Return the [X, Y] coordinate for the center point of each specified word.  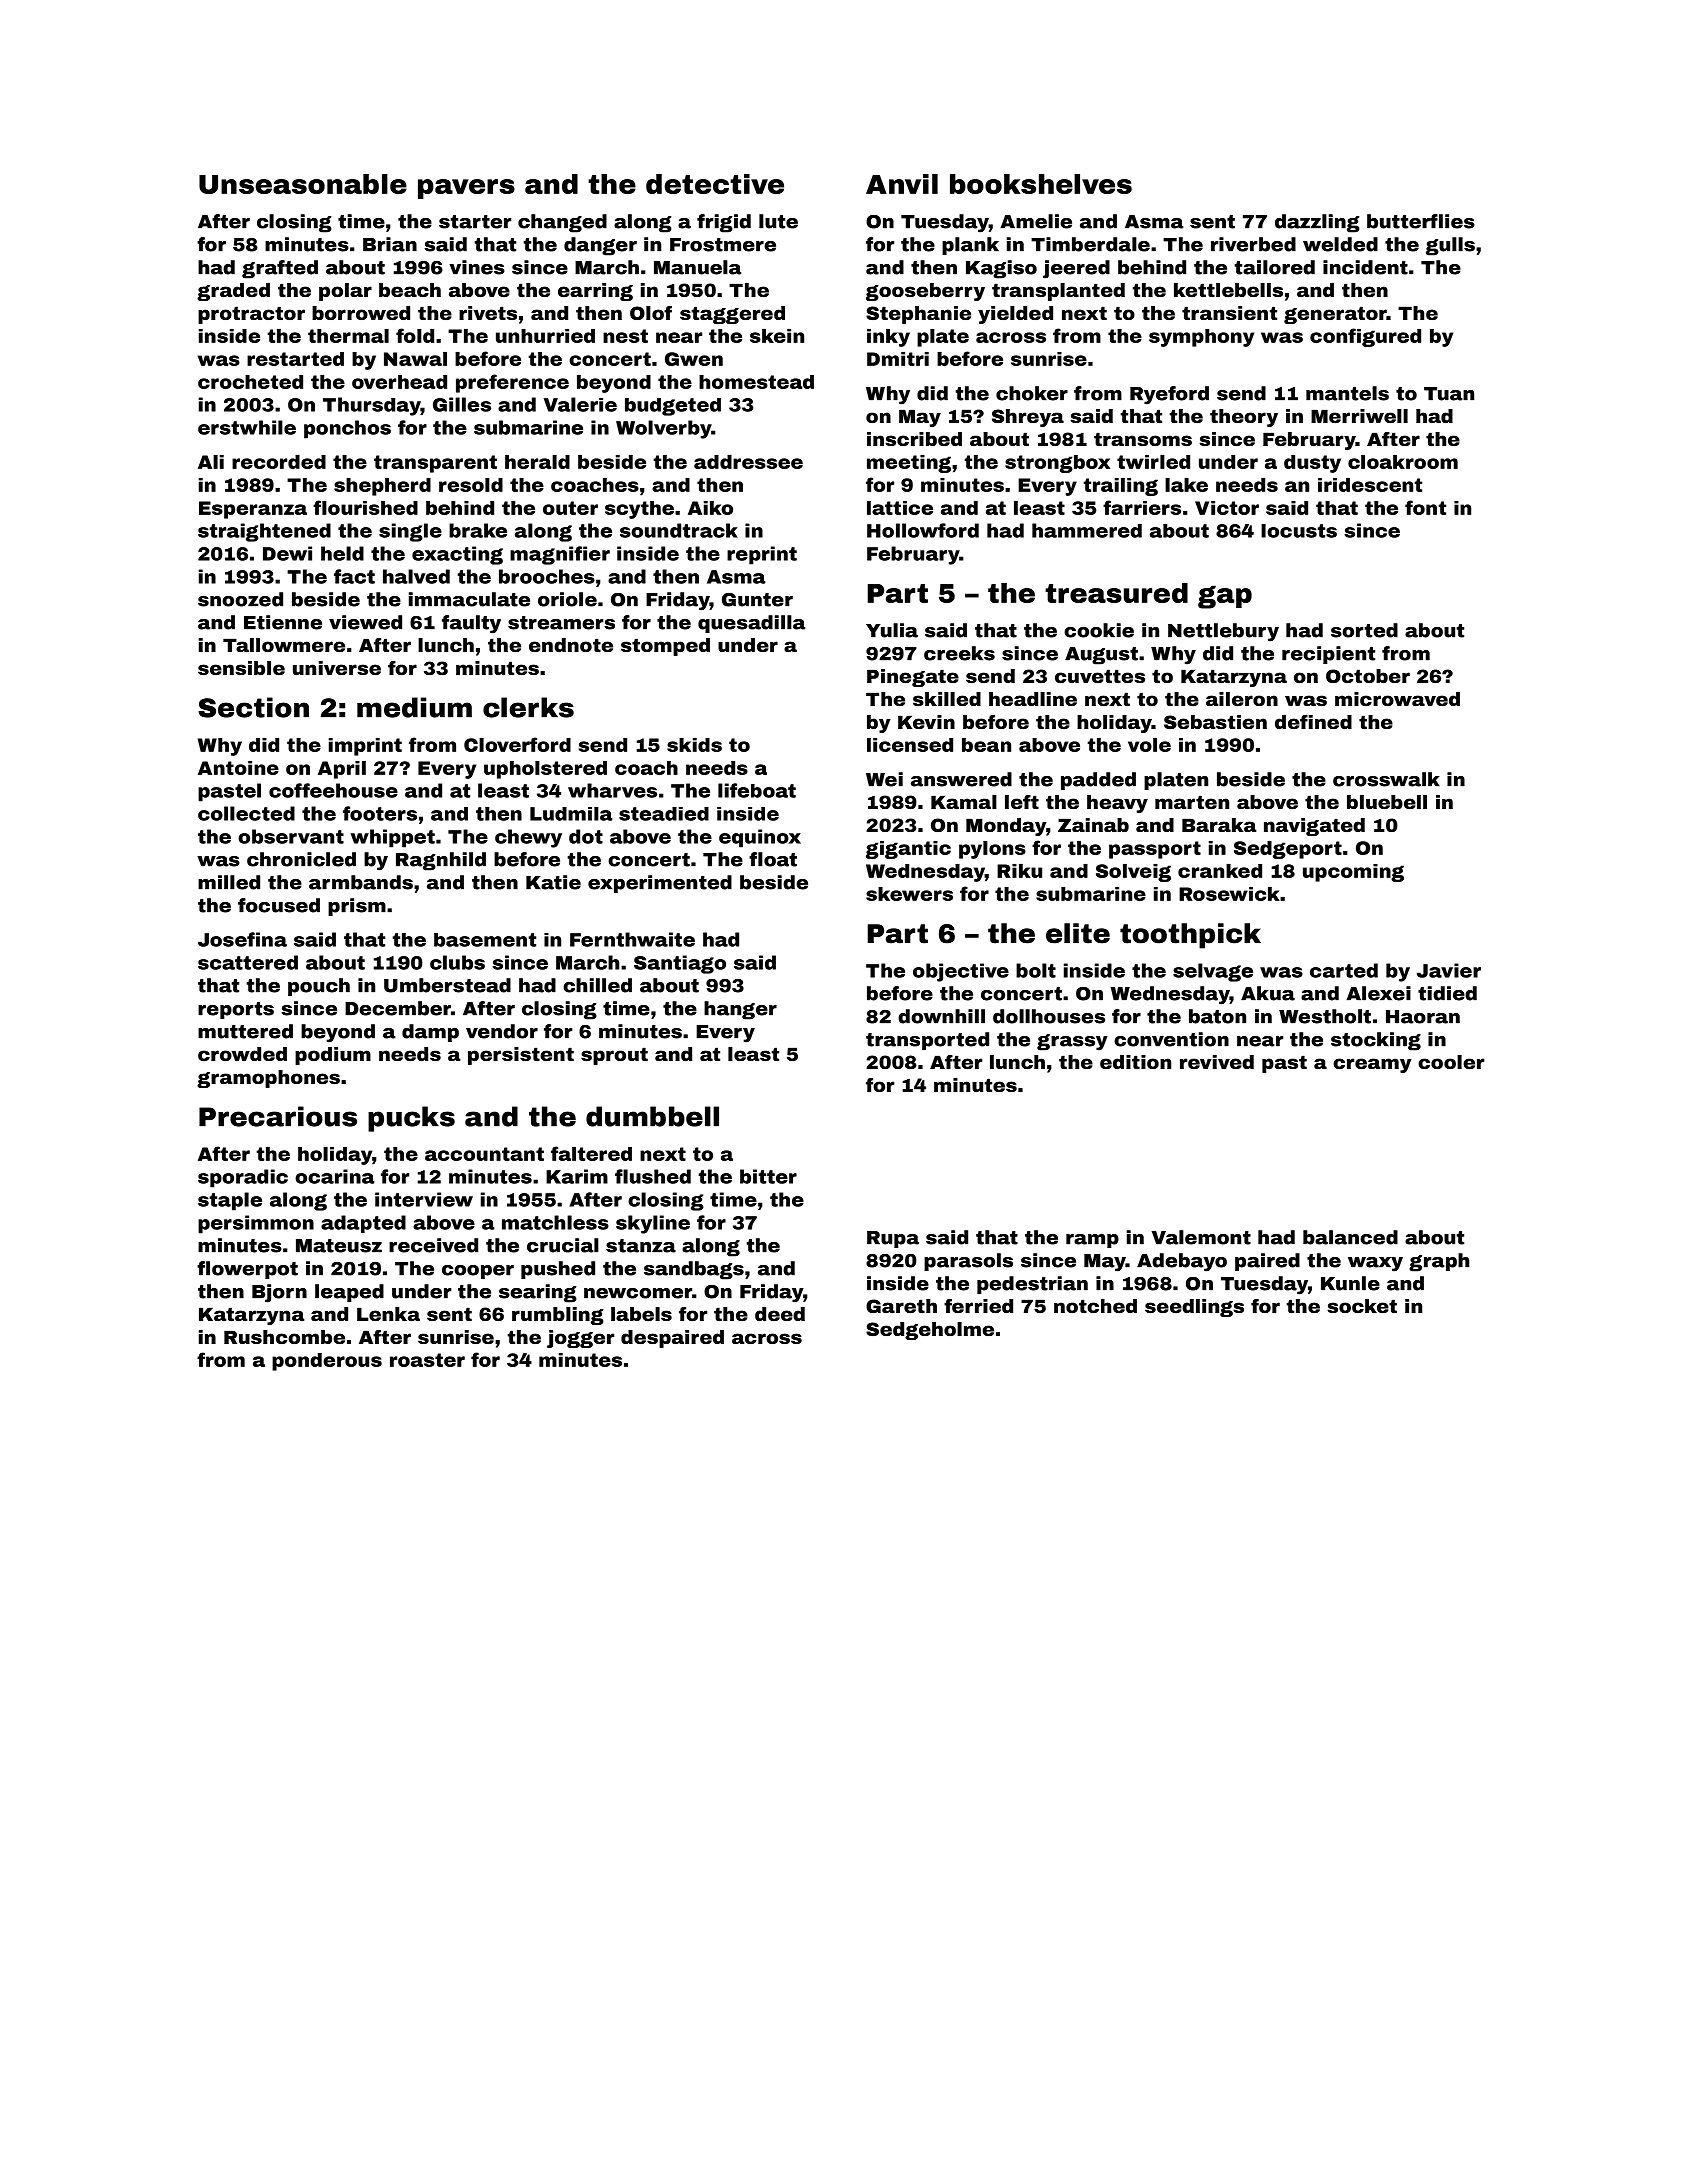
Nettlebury [1223, 632]
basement [485, 940]
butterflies [1421, 221]
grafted [280, 269]
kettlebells [1228, 290]
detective [715, 184]
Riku [1019, 871]
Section [253, 707]
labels [641, 1314]
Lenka [388, 1314]
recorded [279, 462]
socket [1362, 1306]
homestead [756, 382]
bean [986, 745]
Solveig [1133, 873]
